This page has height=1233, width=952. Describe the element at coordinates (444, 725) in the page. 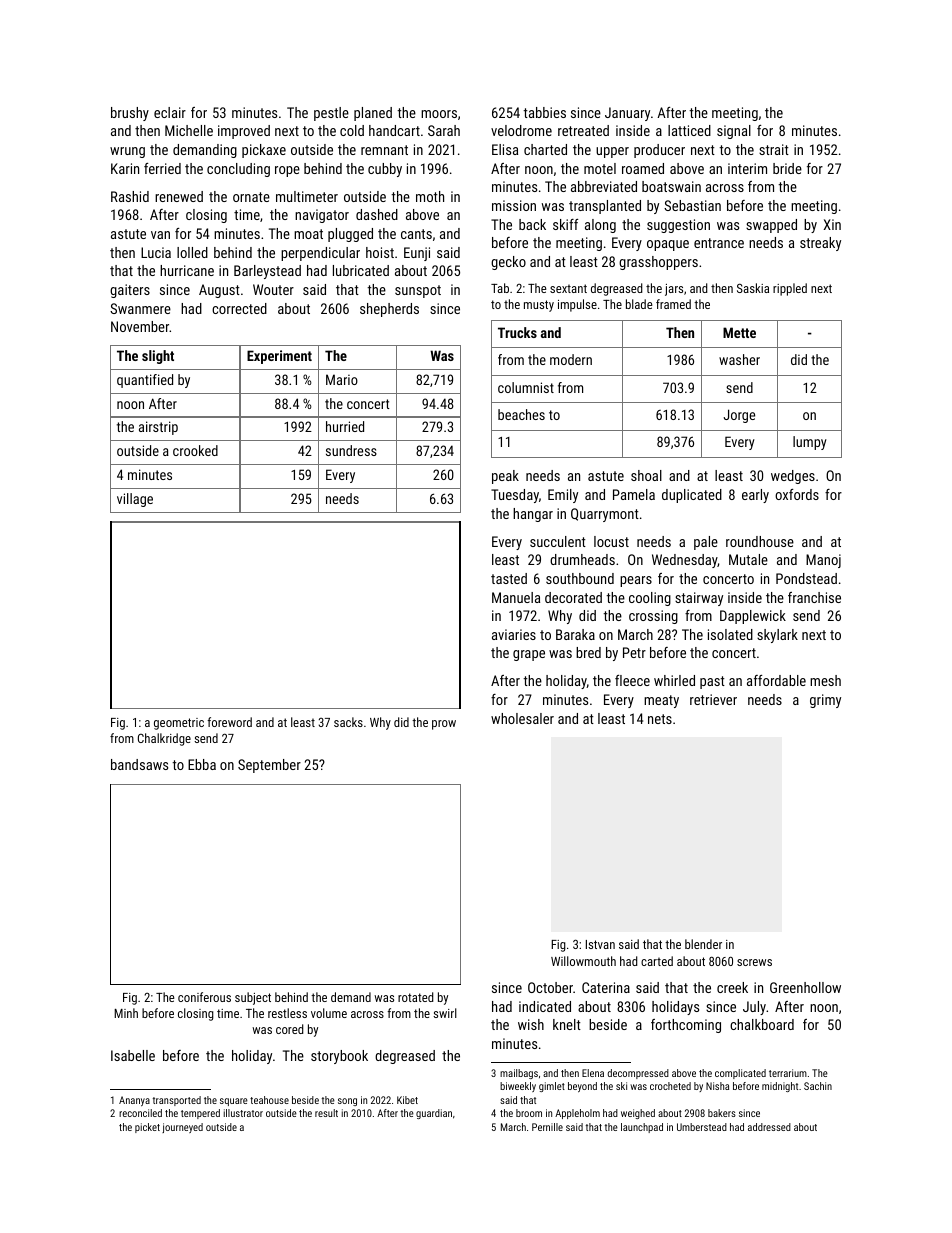

I see `prow` at that location.
